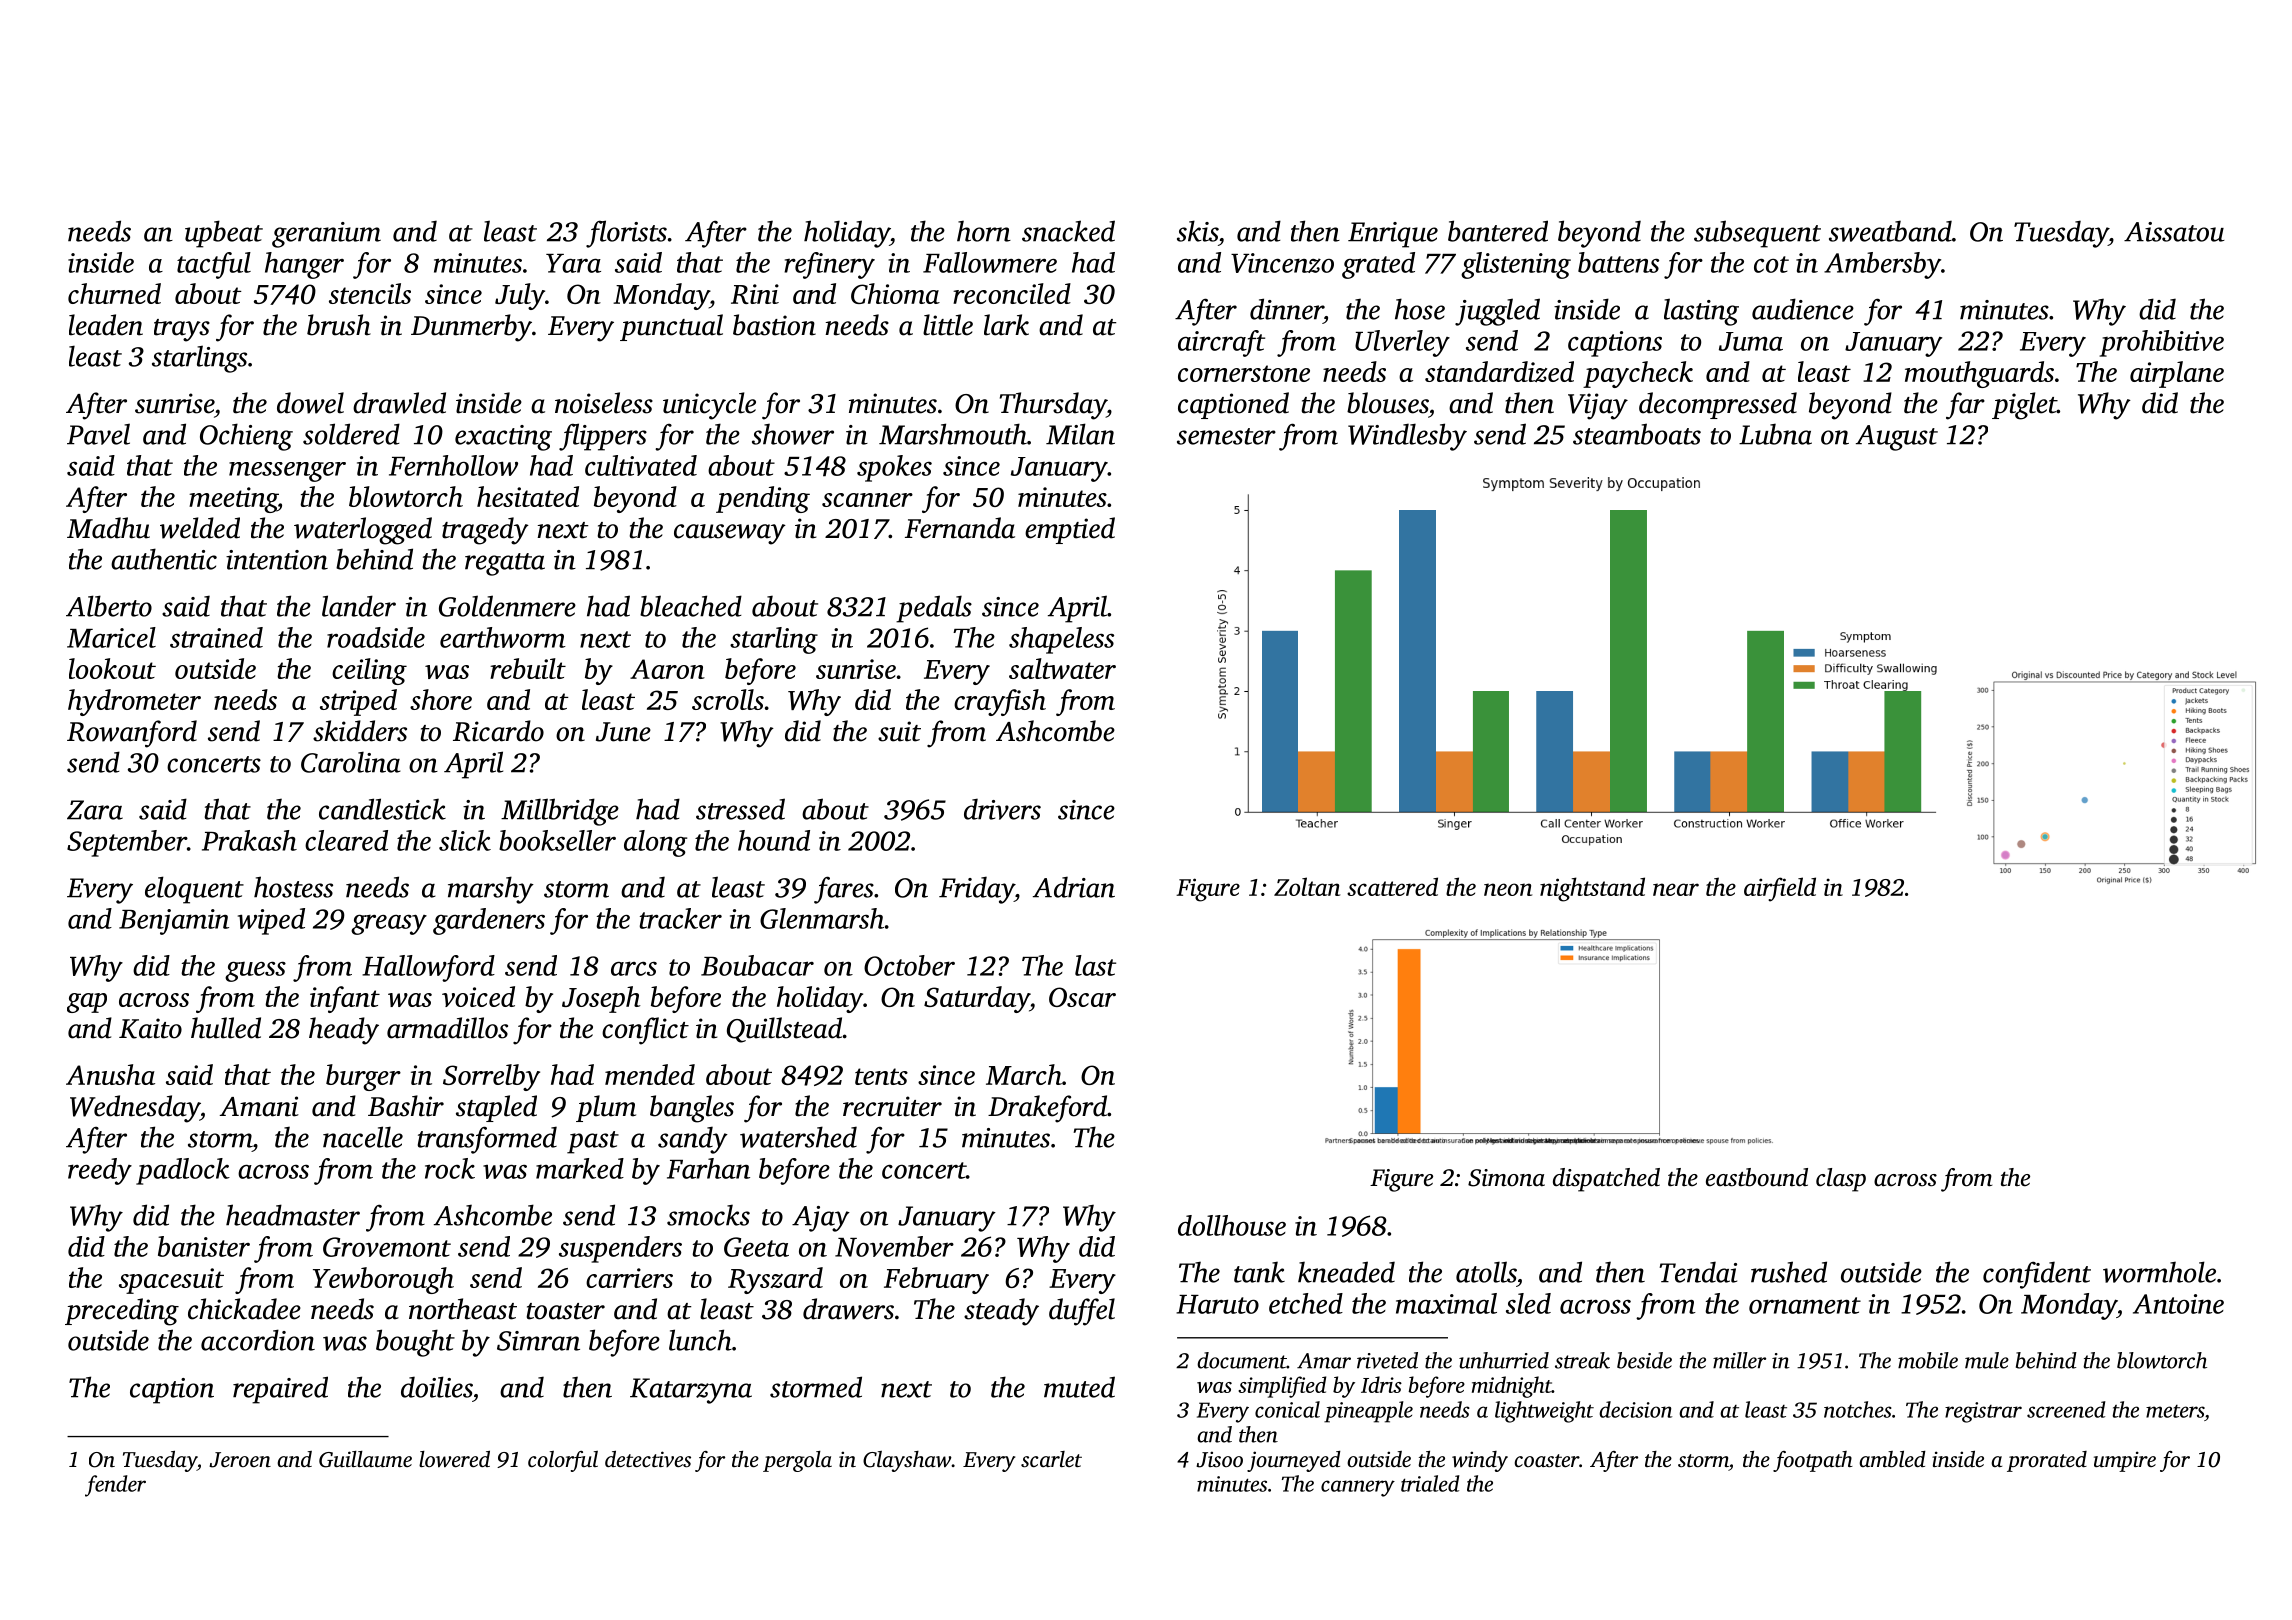 This image has width=2292, height=1620. Describe the element at coordinates (1780, 889) in the image. I see `airfield` at that location.
